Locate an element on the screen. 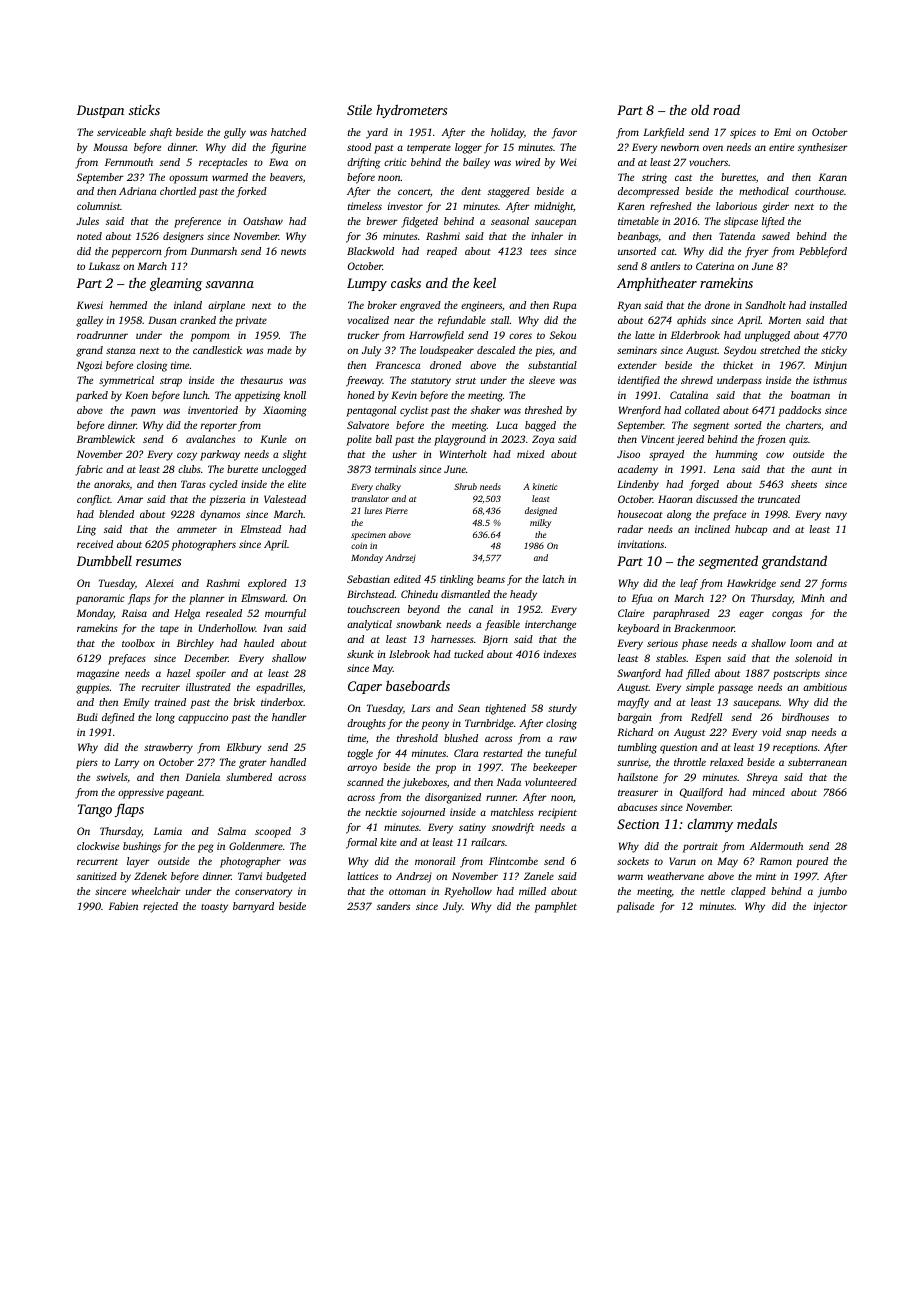 The width and height of the screenshot is (924, 1308). paddocks is located at coordinates (799, 411).
